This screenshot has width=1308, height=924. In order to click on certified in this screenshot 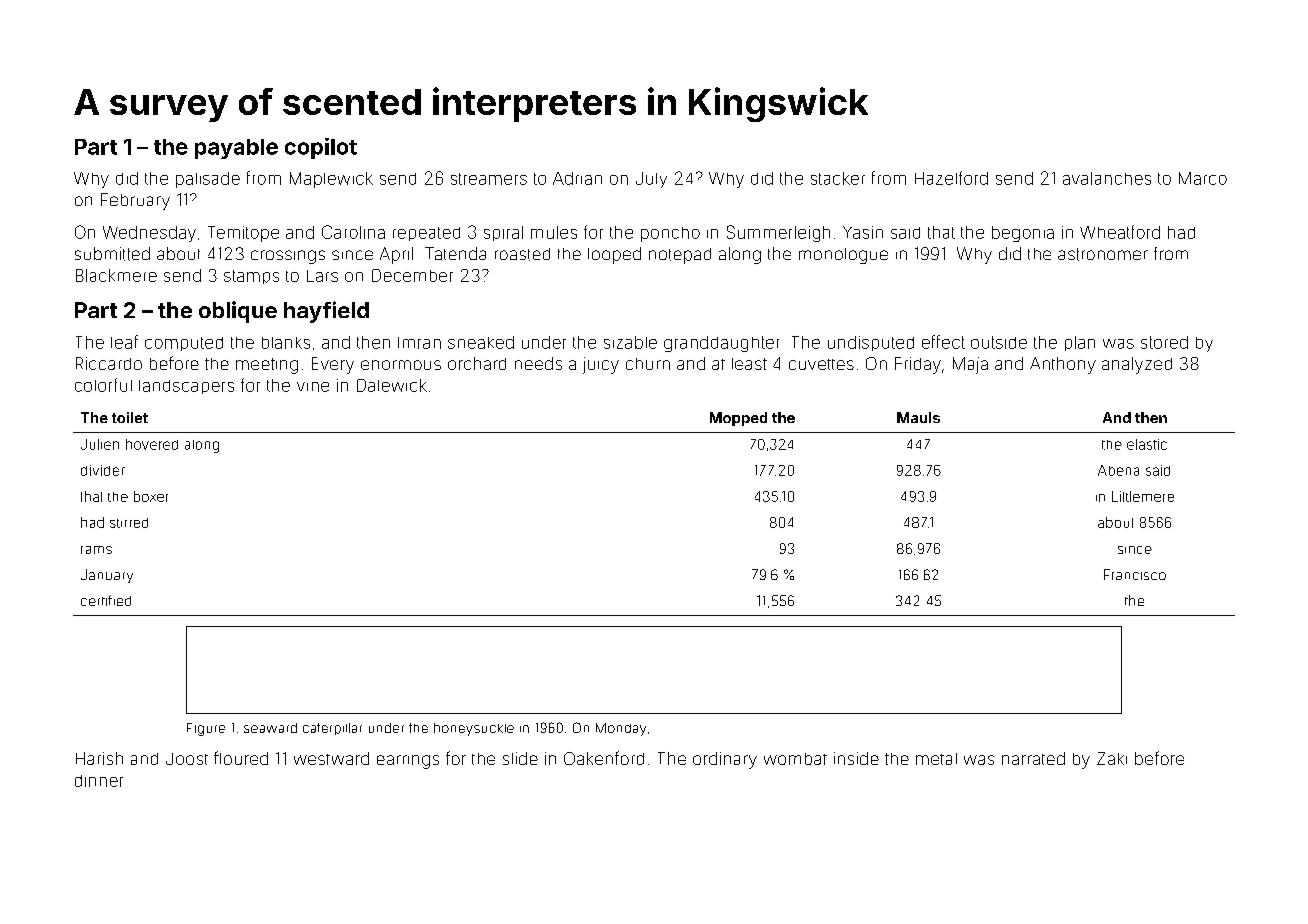, I will do `click(106, 600)`.
